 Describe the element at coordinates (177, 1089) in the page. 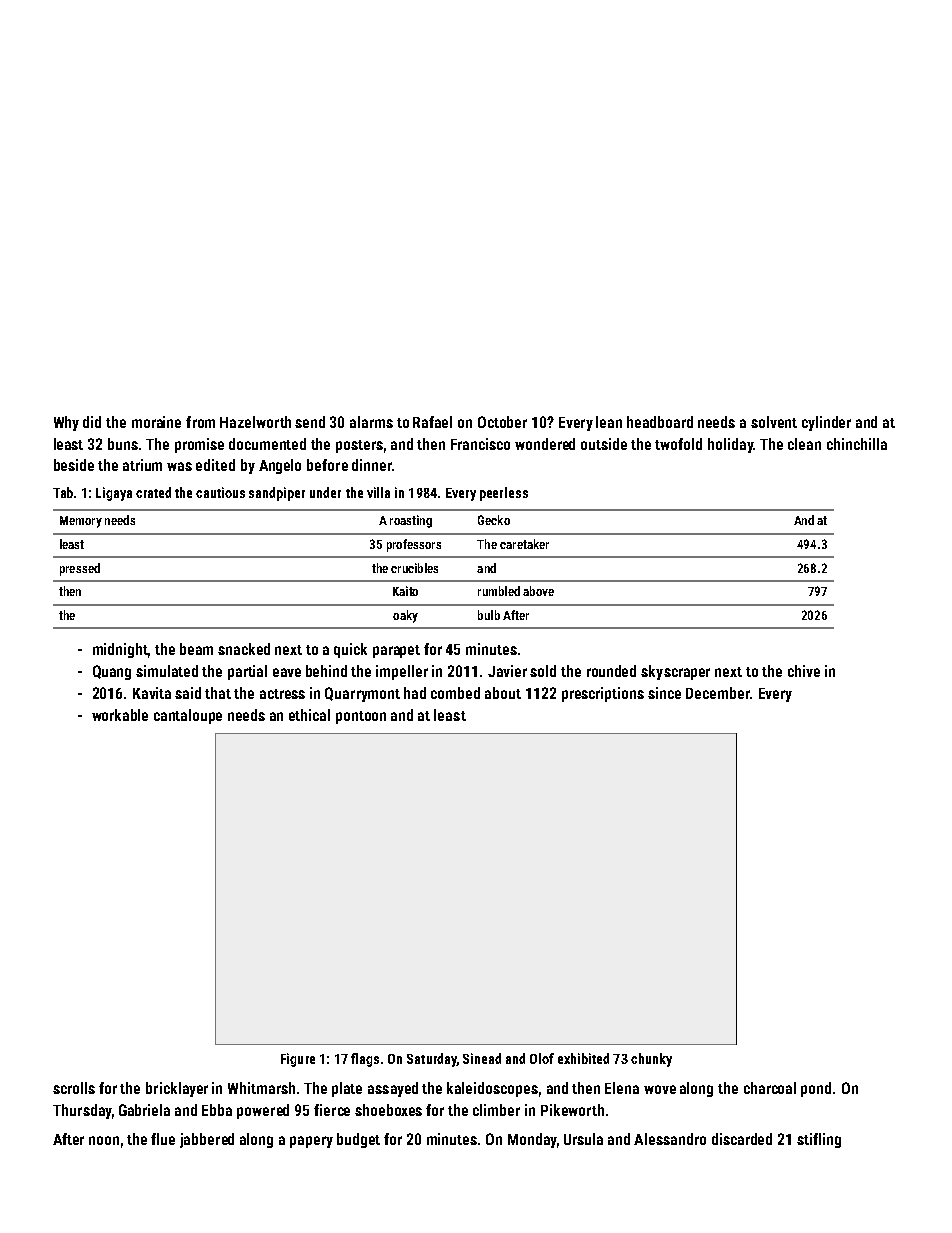

I see `bricklayer` at that location.
